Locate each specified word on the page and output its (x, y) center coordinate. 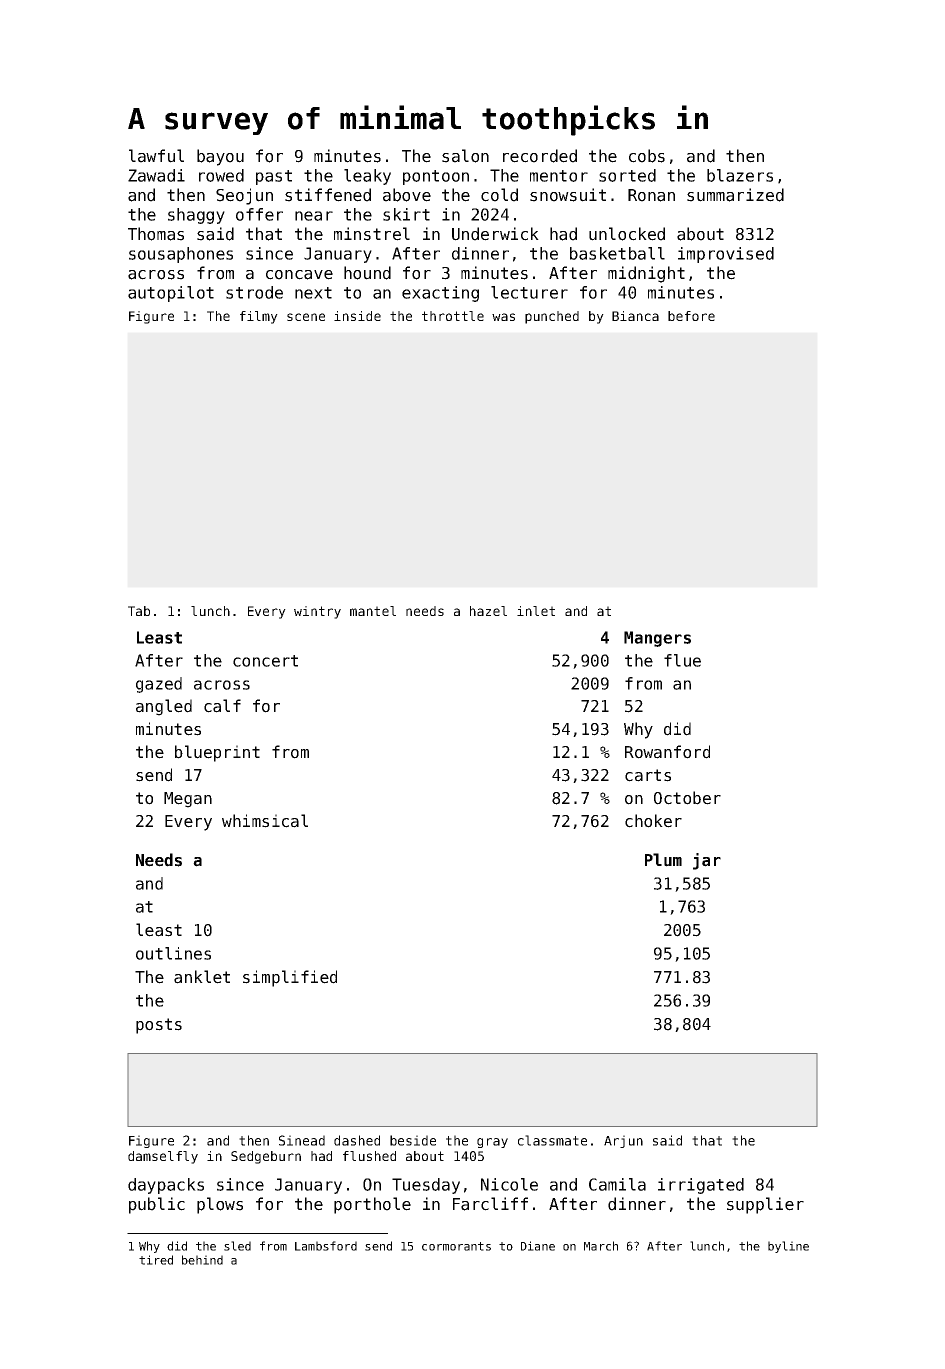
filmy (259, 317)
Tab (139, 611)
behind (202, 1260)
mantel (373, 611)
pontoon (436, 177)
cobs (647, 156)
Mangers (657, 639)
